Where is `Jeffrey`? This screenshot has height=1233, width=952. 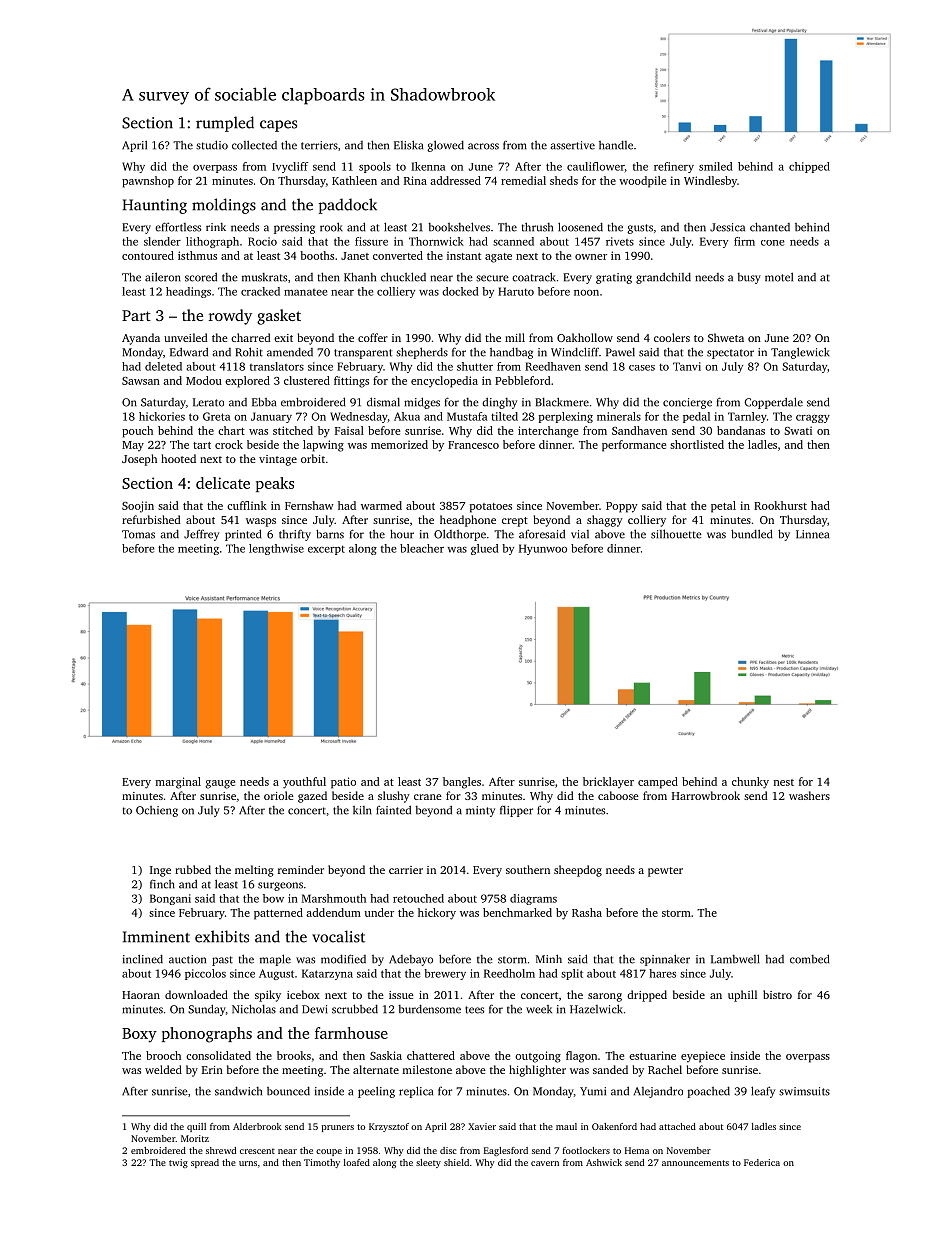 Jeffrey is located at coordinates (201, 535).
